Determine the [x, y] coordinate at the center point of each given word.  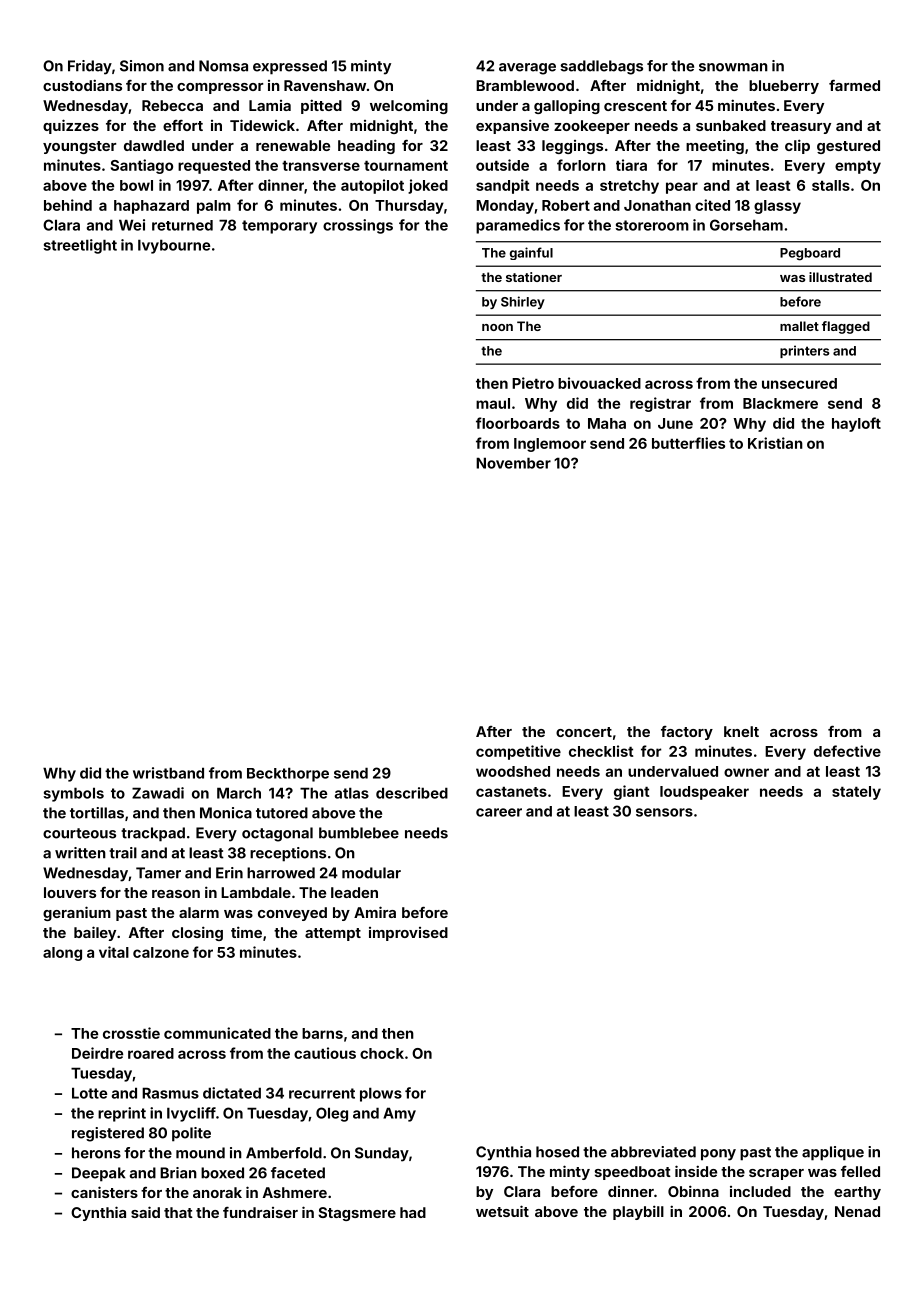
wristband [168, 773]
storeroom [652, 225]
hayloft [856, 424]
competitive [518, 752]
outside [502, 165]
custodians [82, 85]
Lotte [89, 1093]
